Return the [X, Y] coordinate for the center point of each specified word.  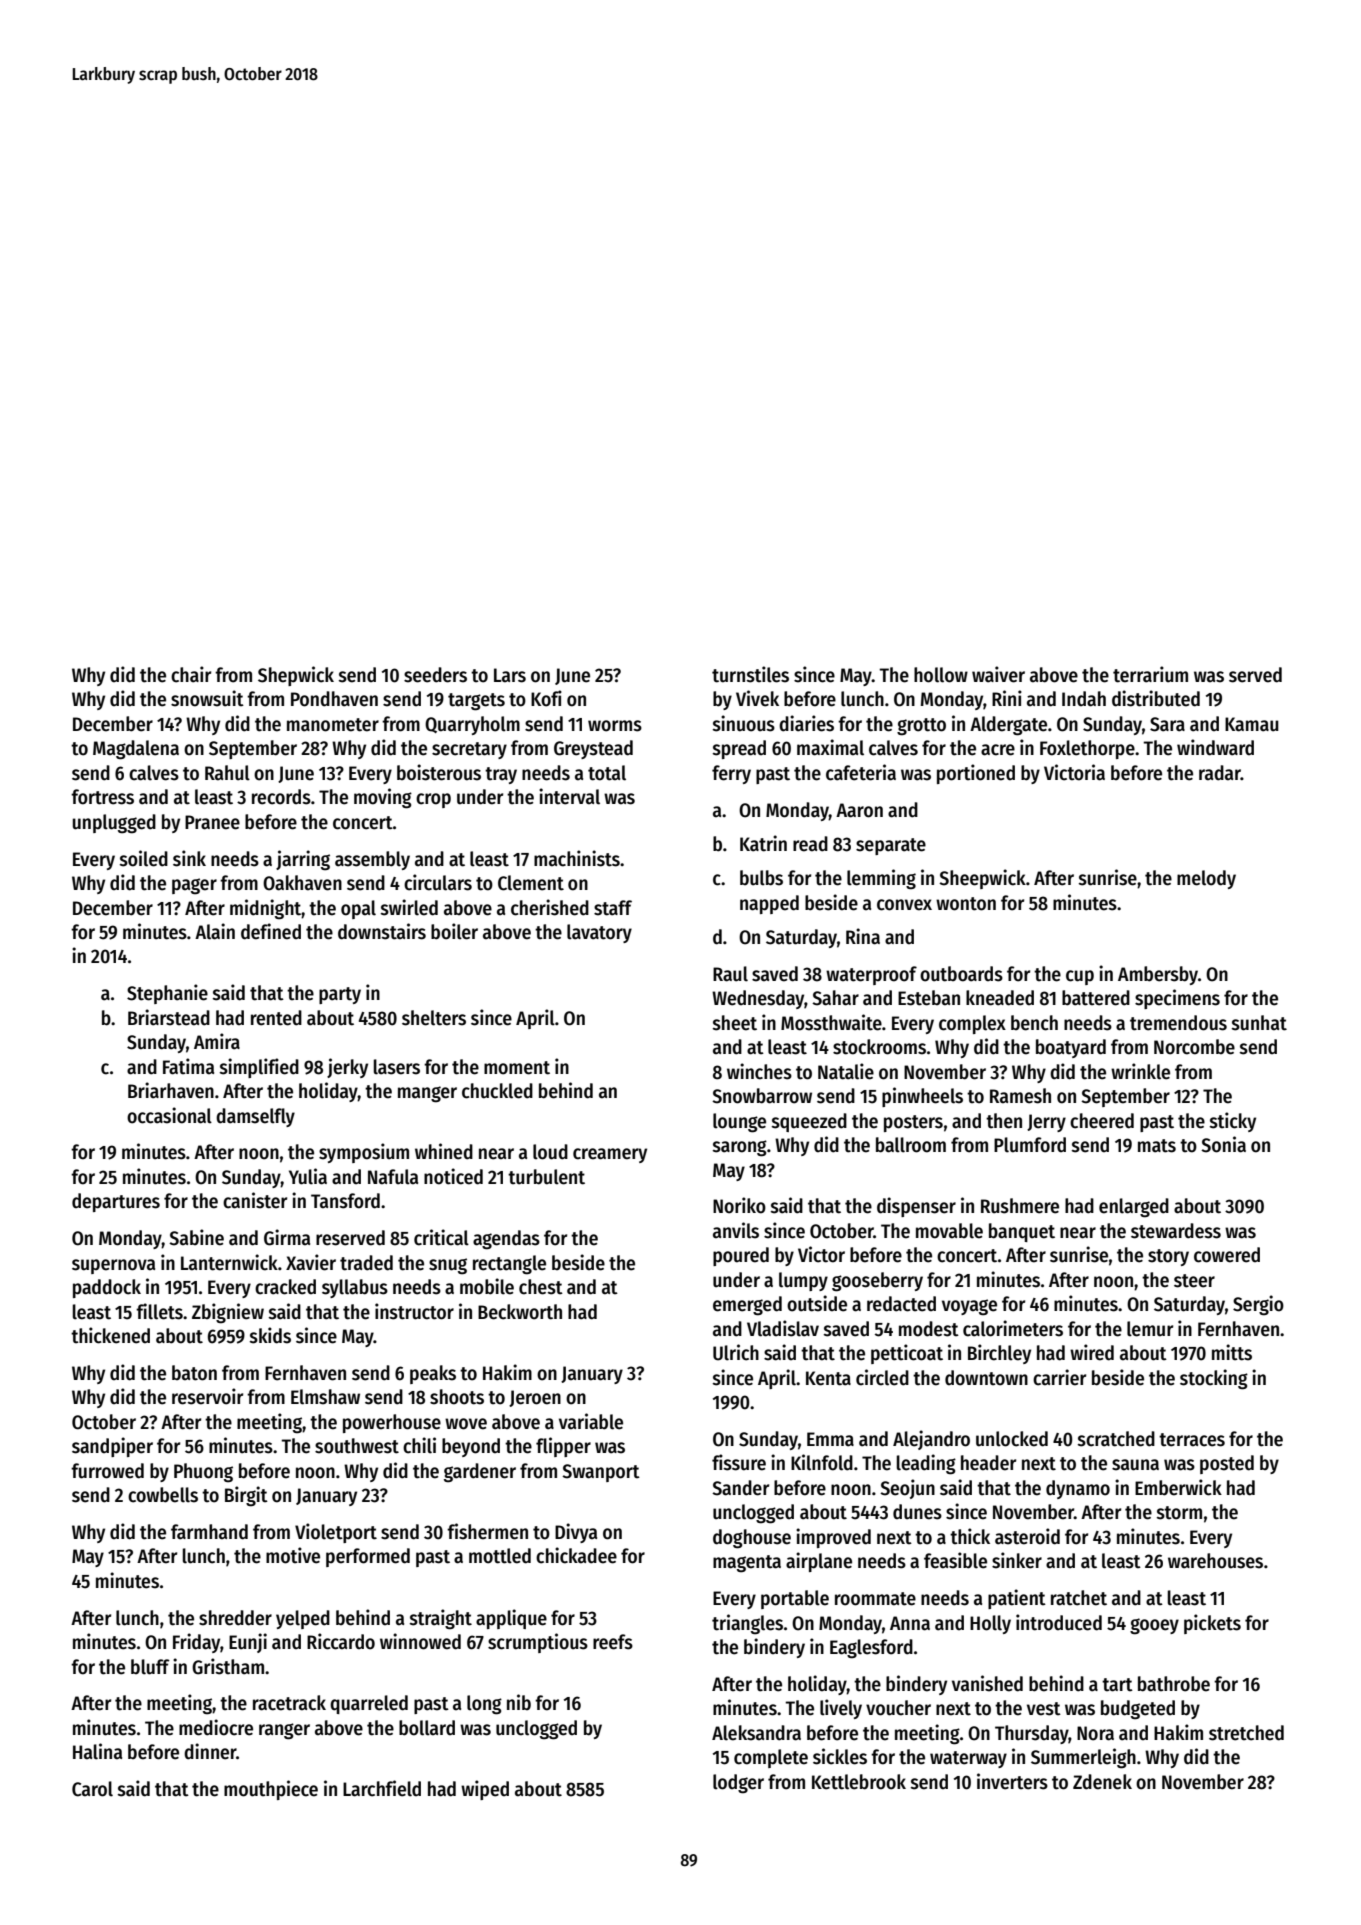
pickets [1212, 1624]
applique [511, 1619]
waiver [998, 674]
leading [926, 1464]
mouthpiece [271, 1790]
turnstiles [750, 674]
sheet [735, 1023]
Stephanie [167, 994]
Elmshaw [325, 1397]
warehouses [1215, 1561]
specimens [1177, 999]
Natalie [846, 1071]
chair [191, 674]
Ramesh [1020, 1096]
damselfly [255, 1117]
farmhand [209, 1532]
